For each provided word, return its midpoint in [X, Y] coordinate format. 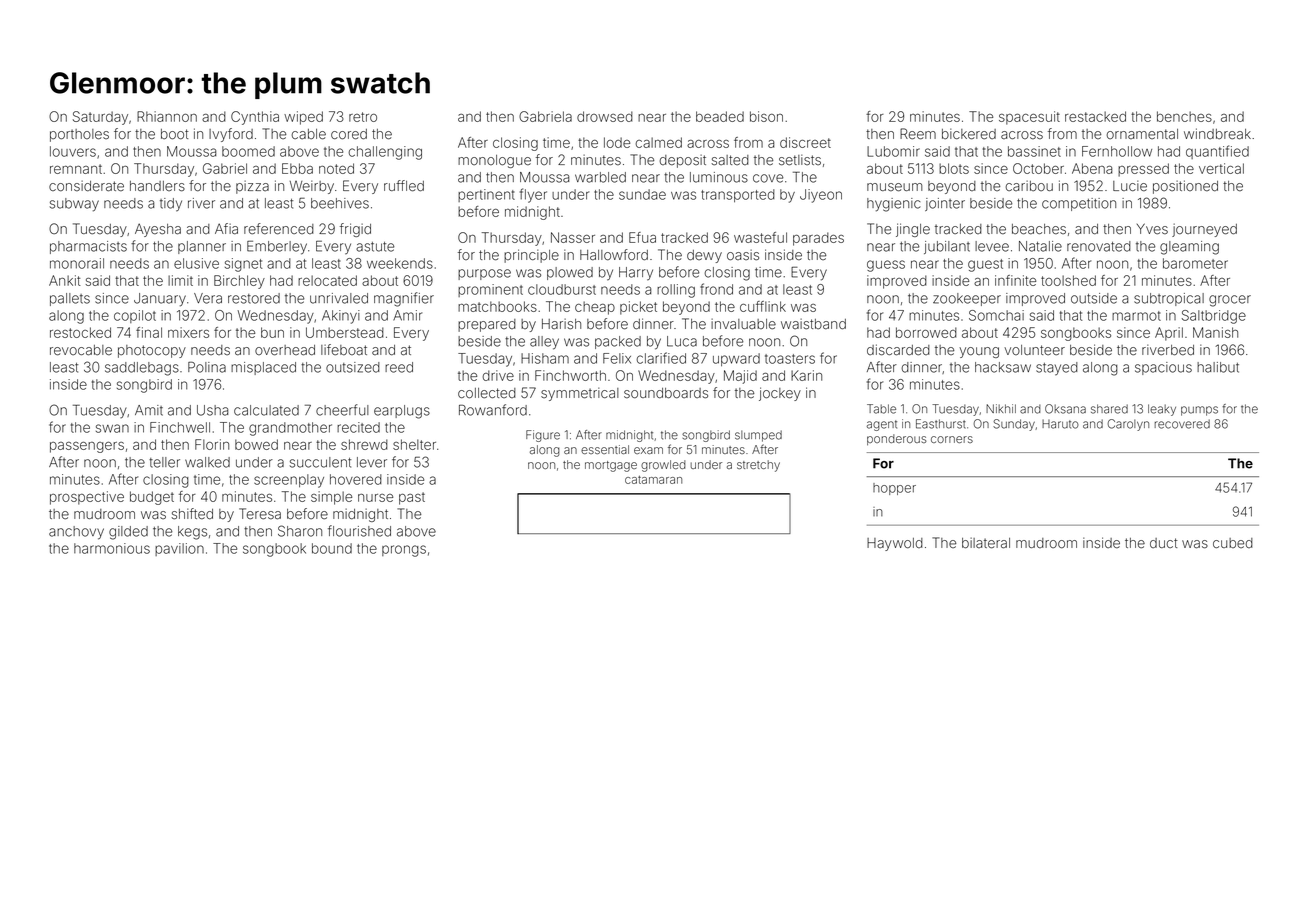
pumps [1199, 411]
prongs [404, 551]
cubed [1233, 543]
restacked [1095, 116]
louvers [73, 151]
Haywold [895, 544]
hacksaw [1003, 367]
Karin [806, 375]
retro [363, 117]
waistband [813, 324]
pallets [70, 299]
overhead [285, 350]
